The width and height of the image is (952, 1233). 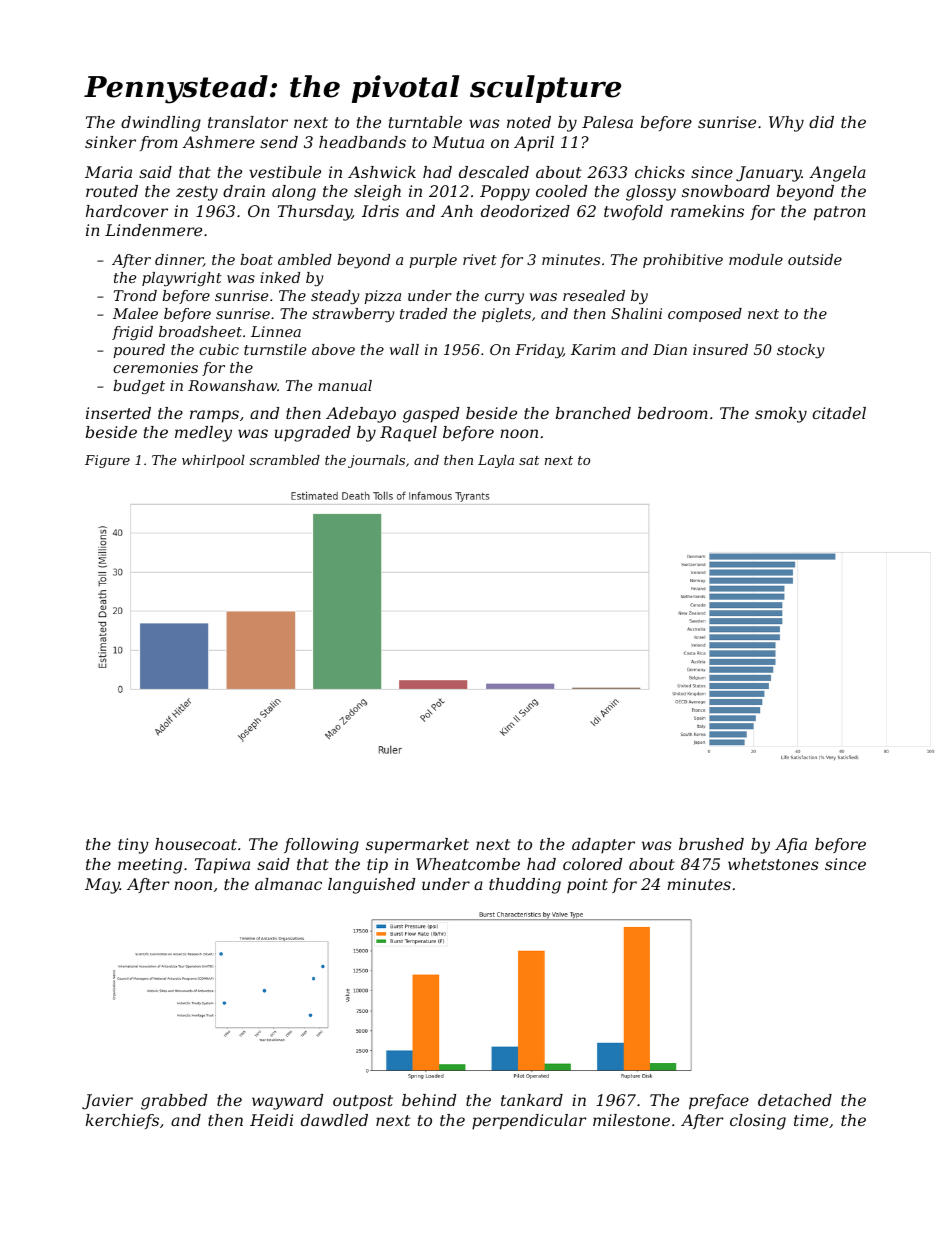 I want to click on supermarket, so click(x=417, y=846).
